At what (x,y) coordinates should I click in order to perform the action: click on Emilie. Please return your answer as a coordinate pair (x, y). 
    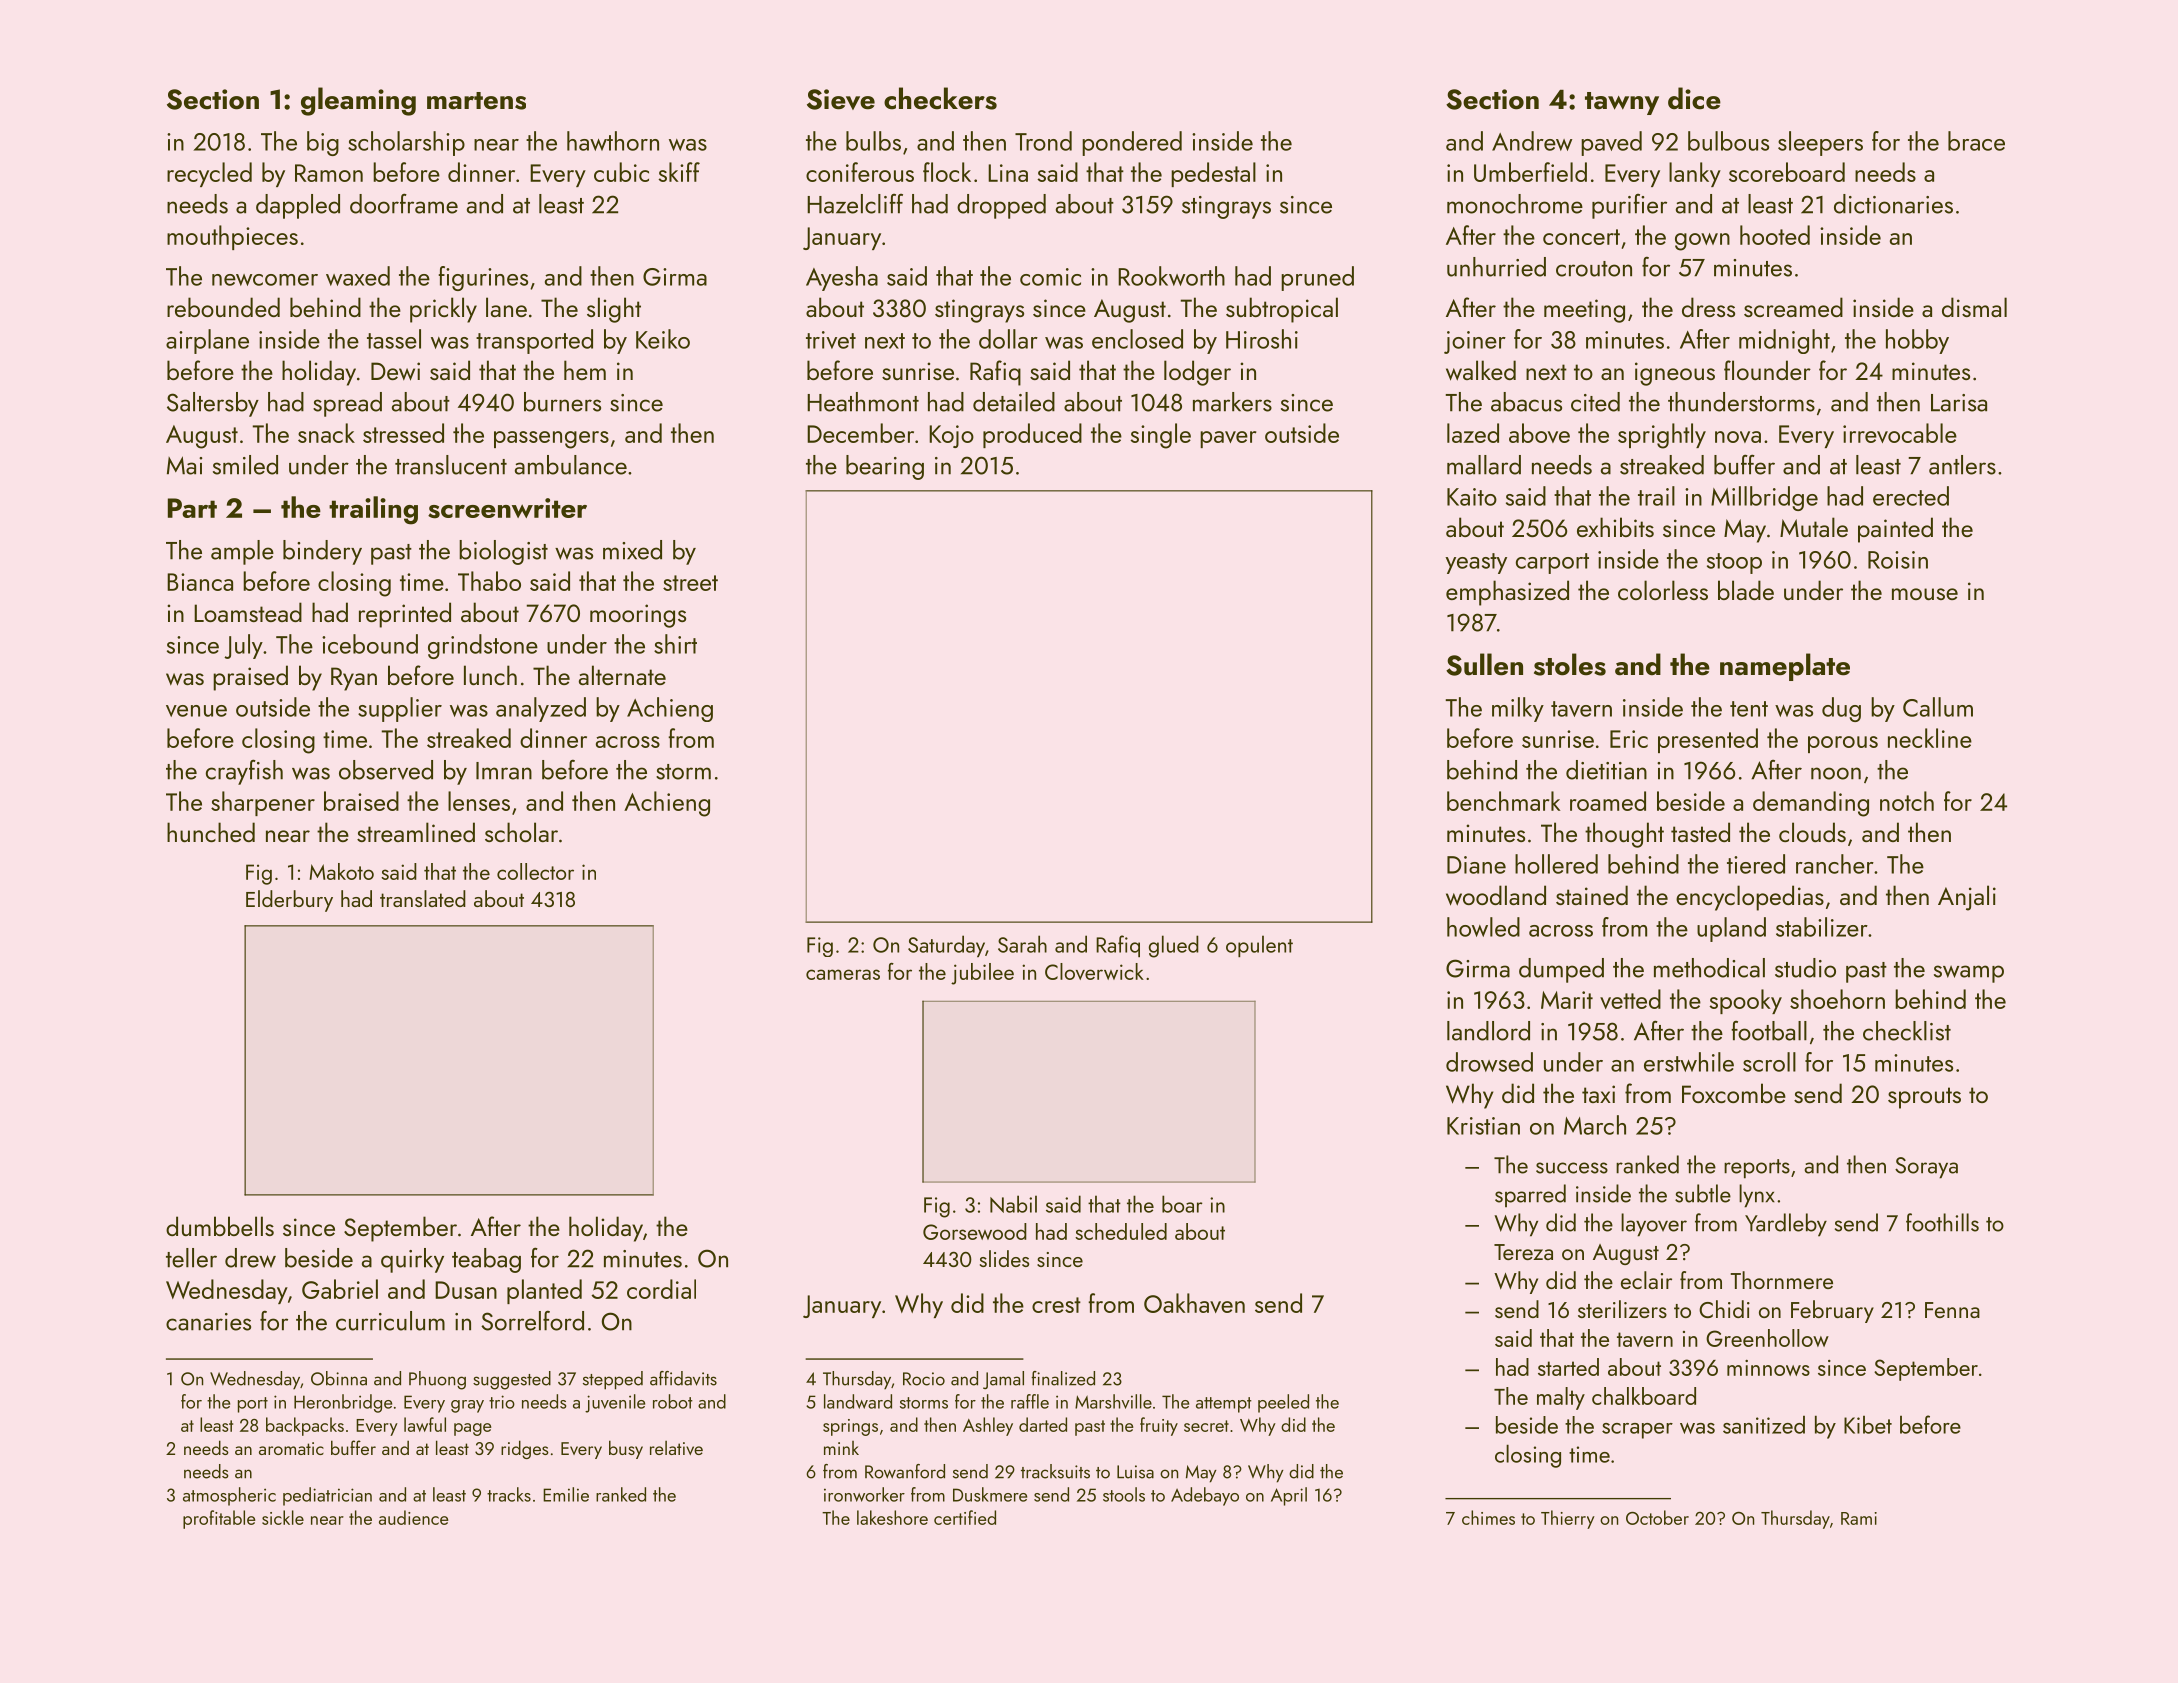
    Looking at the image, I should click on (566, 1494).
